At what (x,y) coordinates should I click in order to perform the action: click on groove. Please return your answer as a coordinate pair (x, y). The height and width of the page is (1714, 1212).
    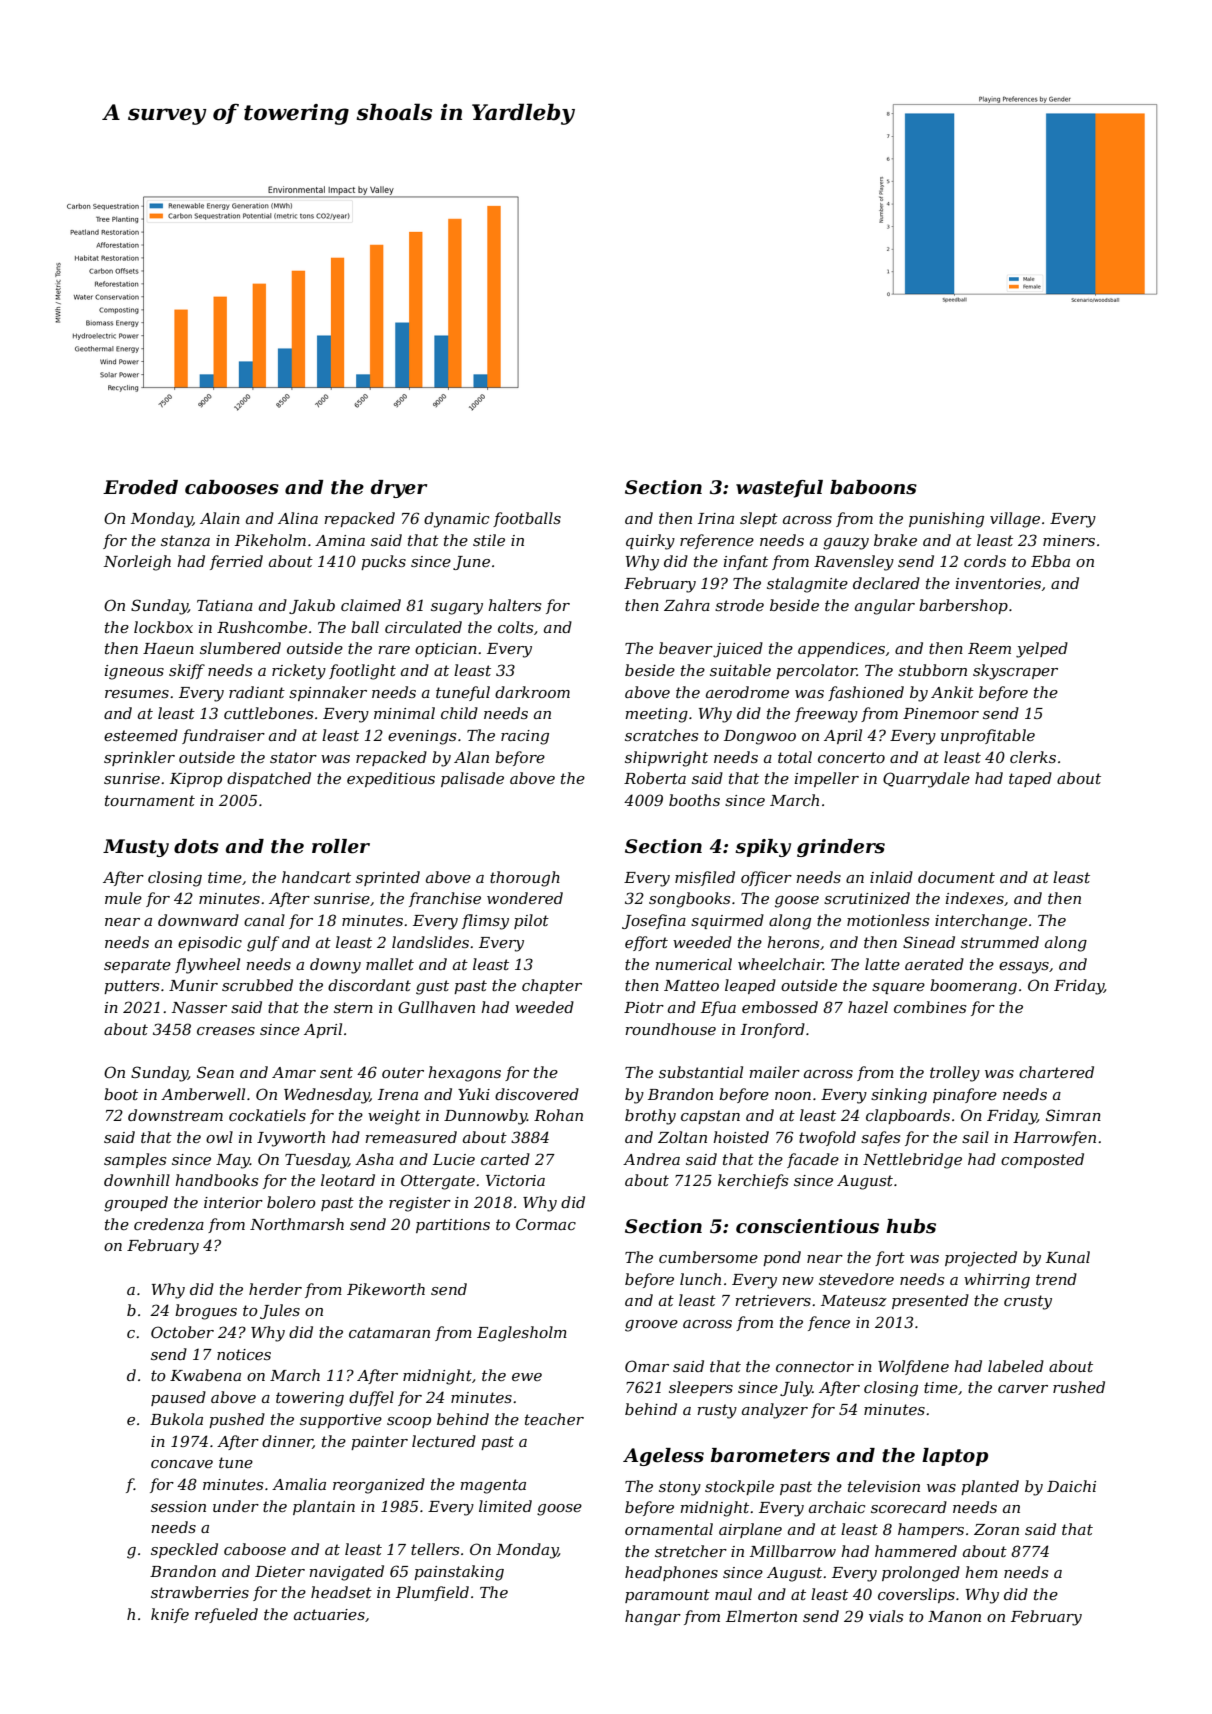
    Looking at the image, I should click on (651, 1326).
